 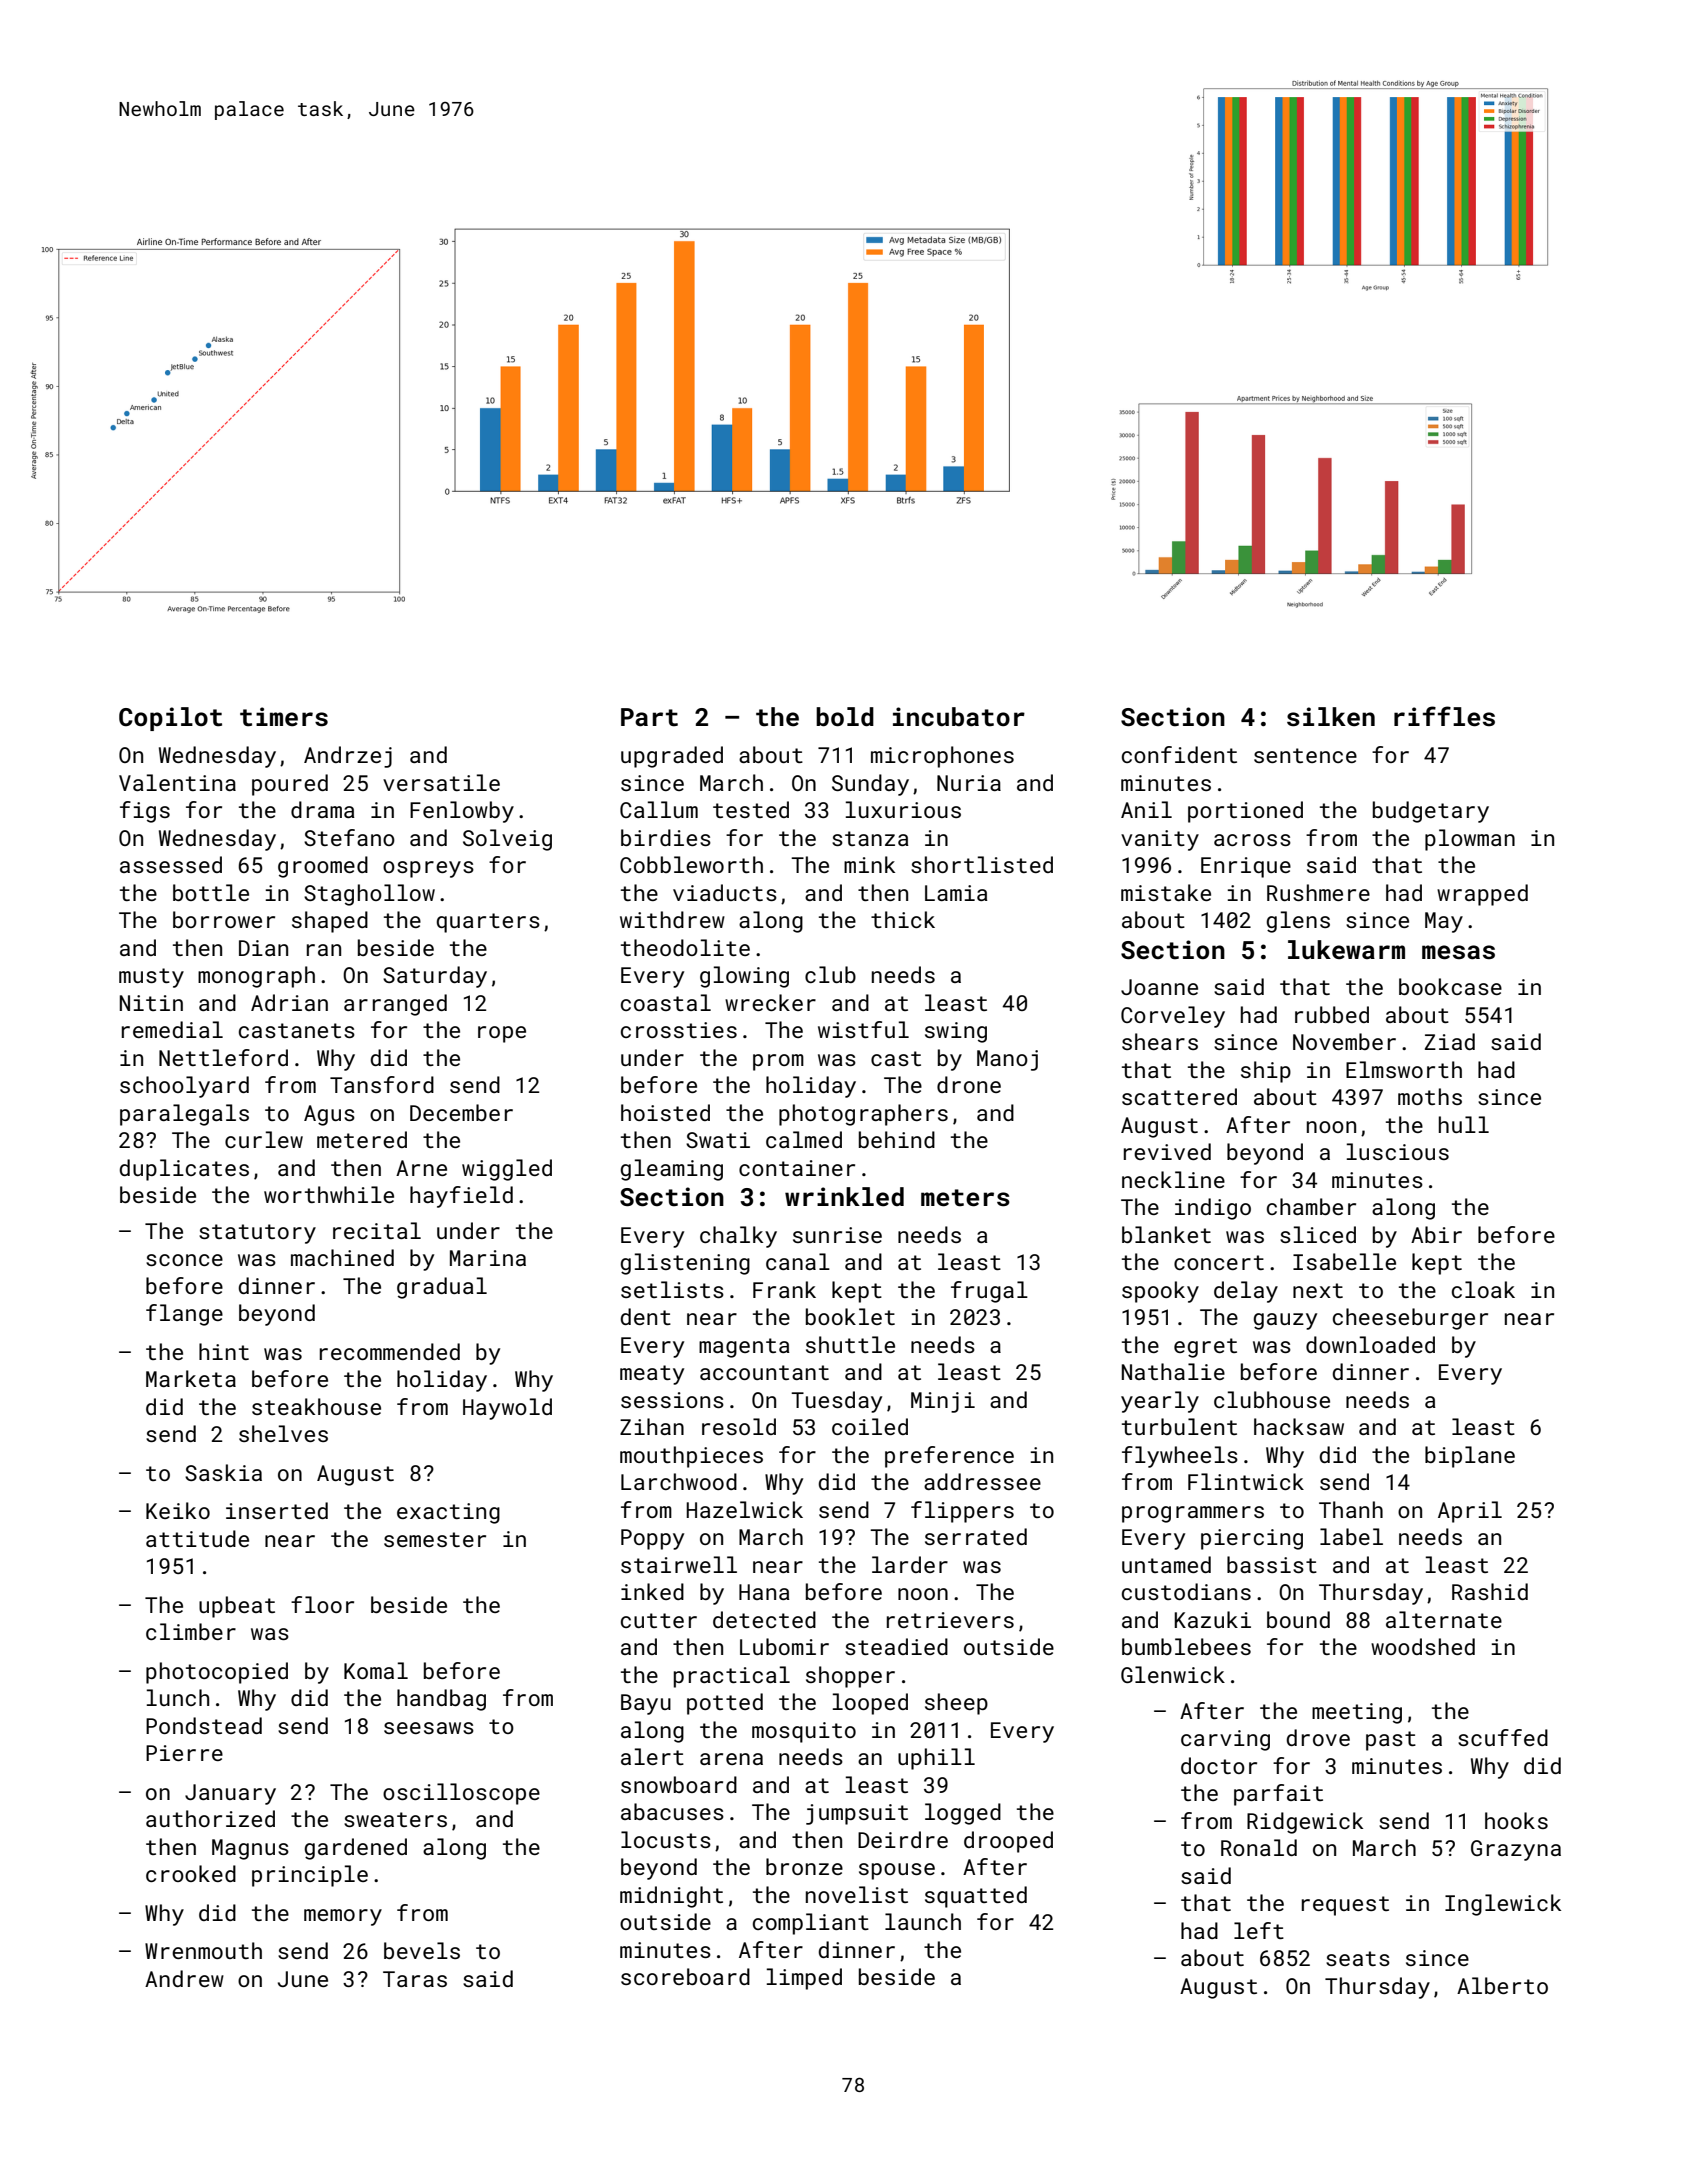 What do you see at coordinates (672, 1289) in the screenshot?
I see `setlists` at bounding box center [672, 1289].
